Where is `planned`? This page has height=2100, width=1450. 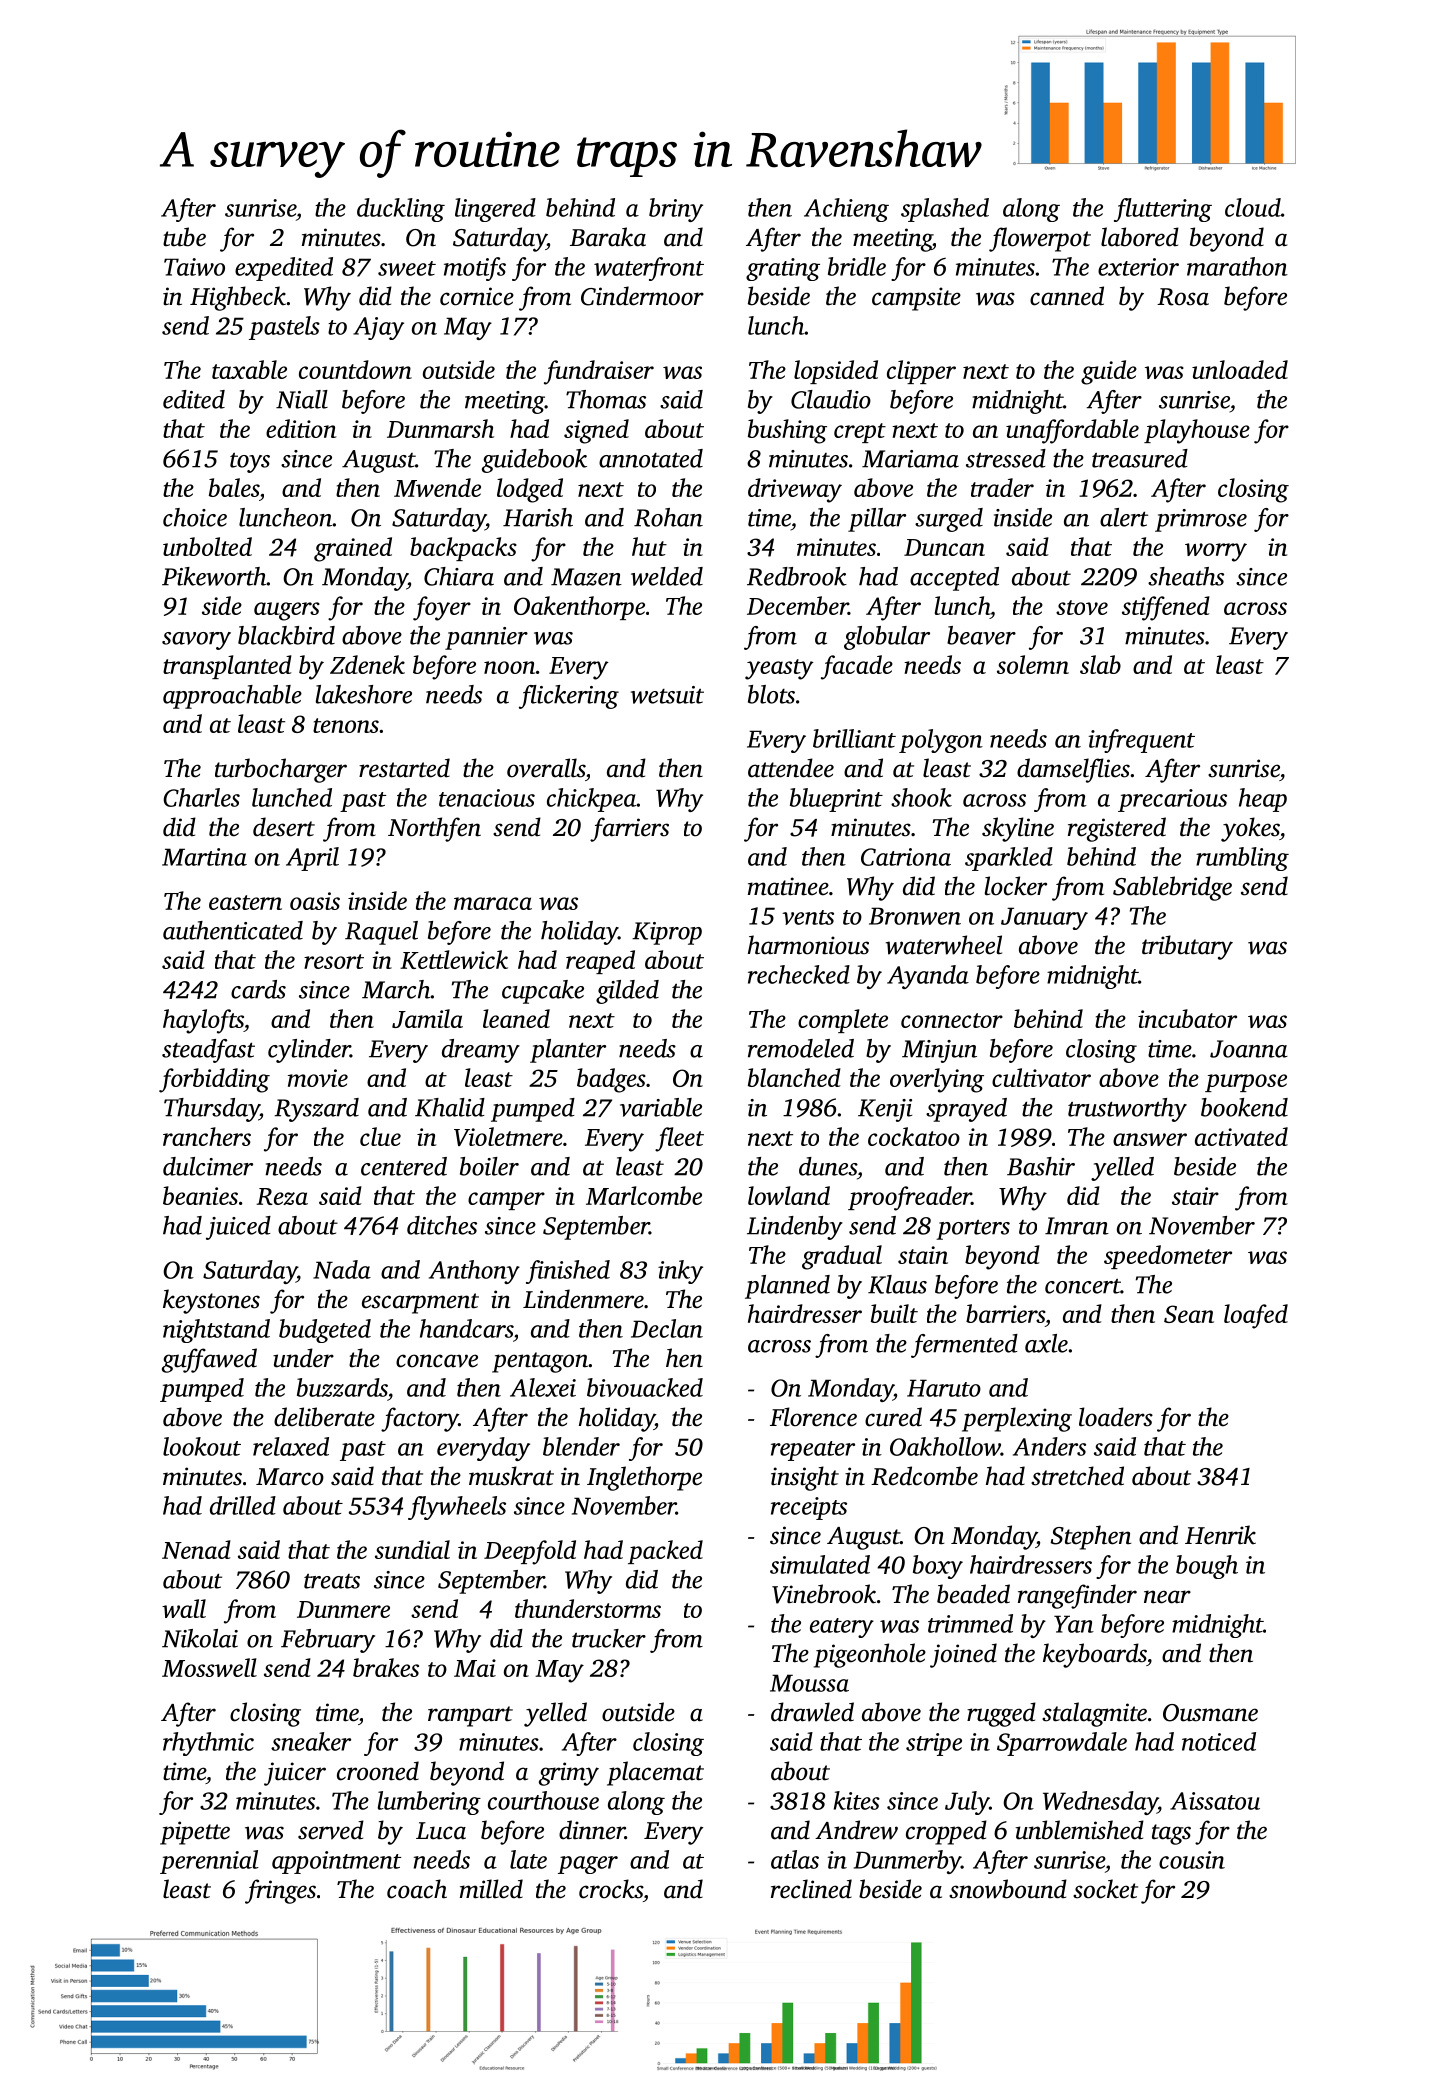
planned is located at coordinates (787, 1287).
